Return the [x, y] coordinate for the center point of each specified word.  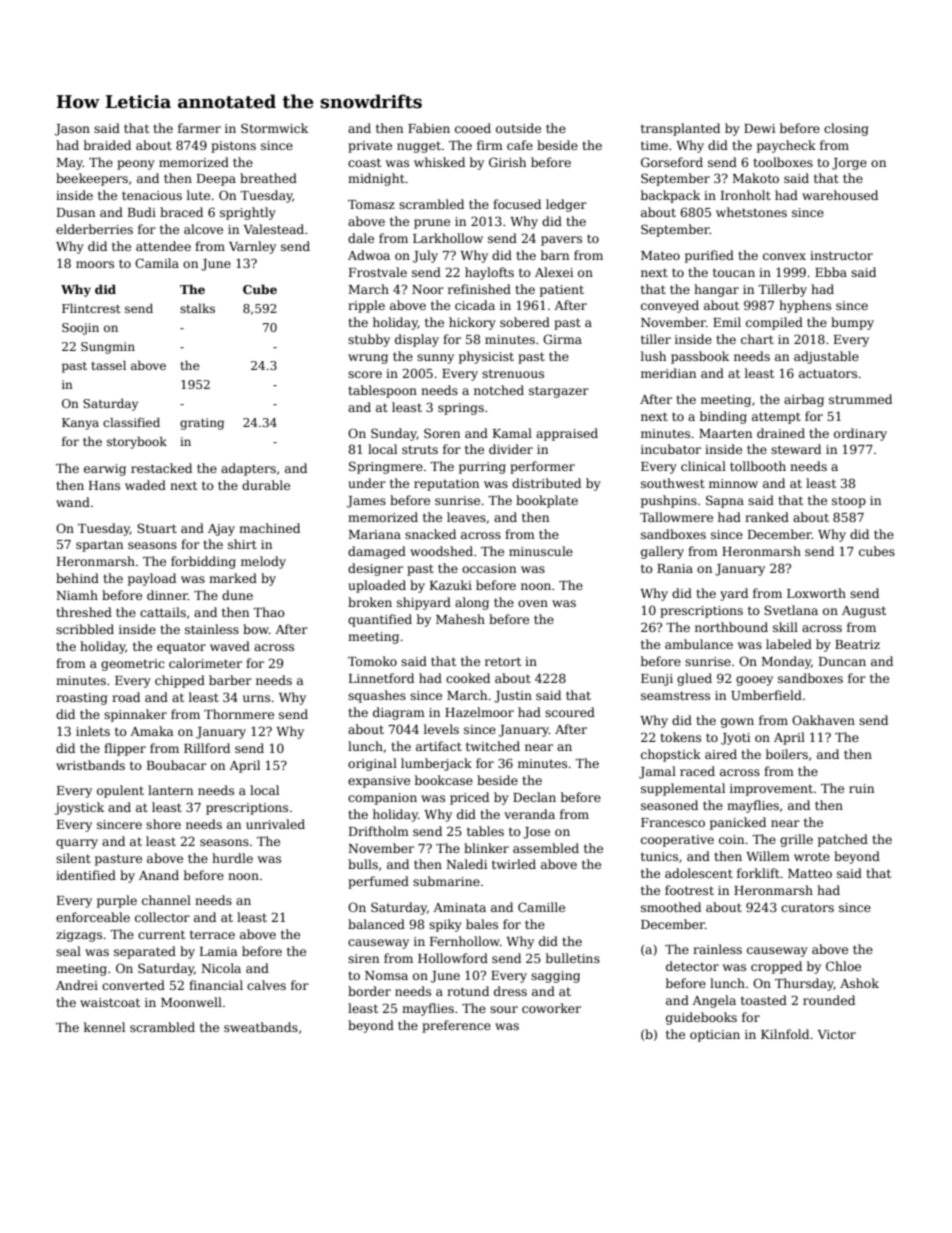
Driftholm [379, 831]
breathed [268, 178]
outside [518, 128]
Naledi [466, 864]
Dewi [759, 128]
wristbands [90, 765]
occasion [489, 568]
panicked [738, 823]
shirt [242, 544]
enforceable [93, 917]
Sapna [725, 501]
